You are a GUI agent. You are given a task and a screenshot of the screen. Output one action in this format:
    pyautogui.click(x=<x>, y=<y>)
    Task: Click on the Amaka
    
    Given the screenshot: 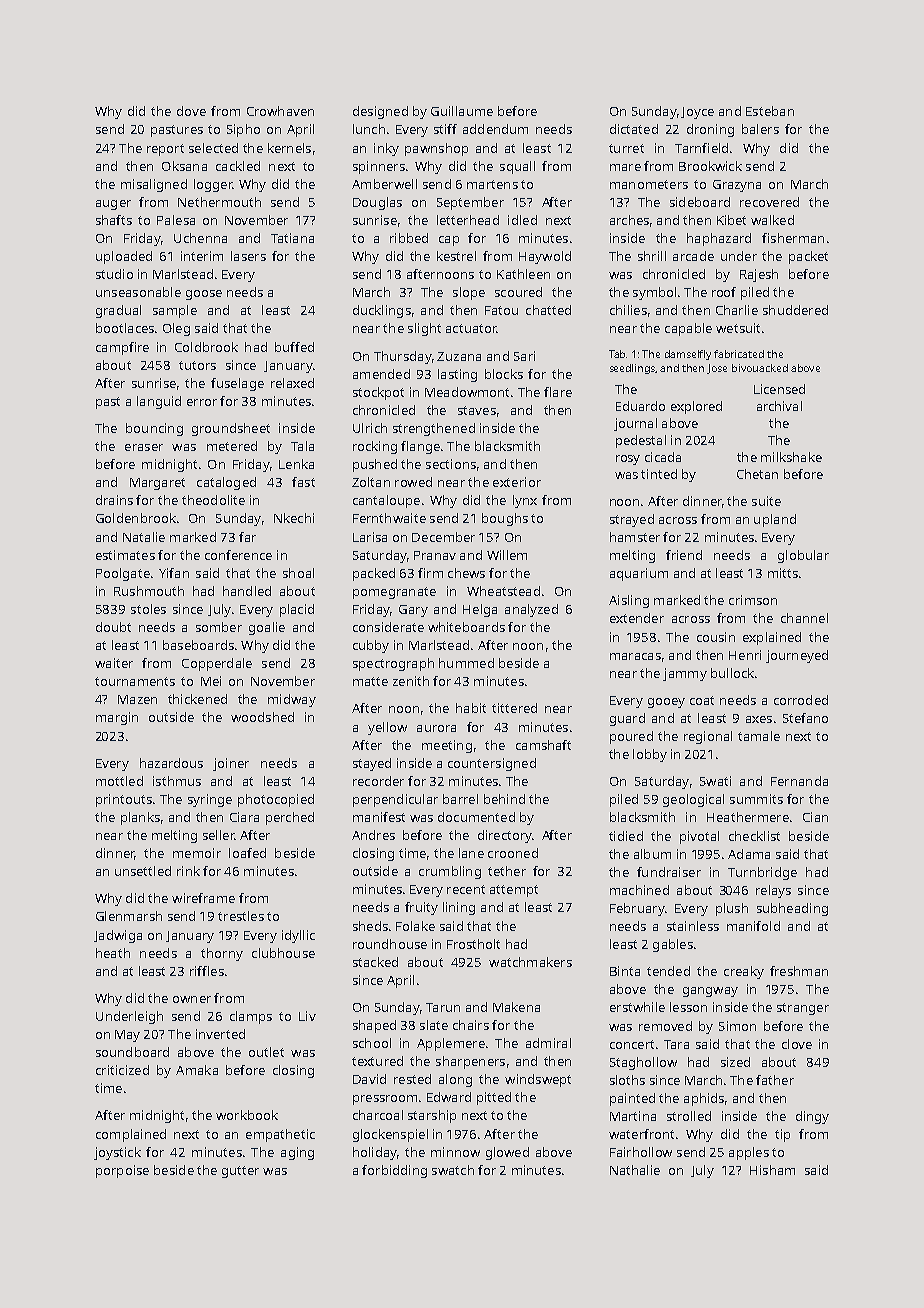 What is the action you would take?
    pyautogui.click(x=197, y=1070)
